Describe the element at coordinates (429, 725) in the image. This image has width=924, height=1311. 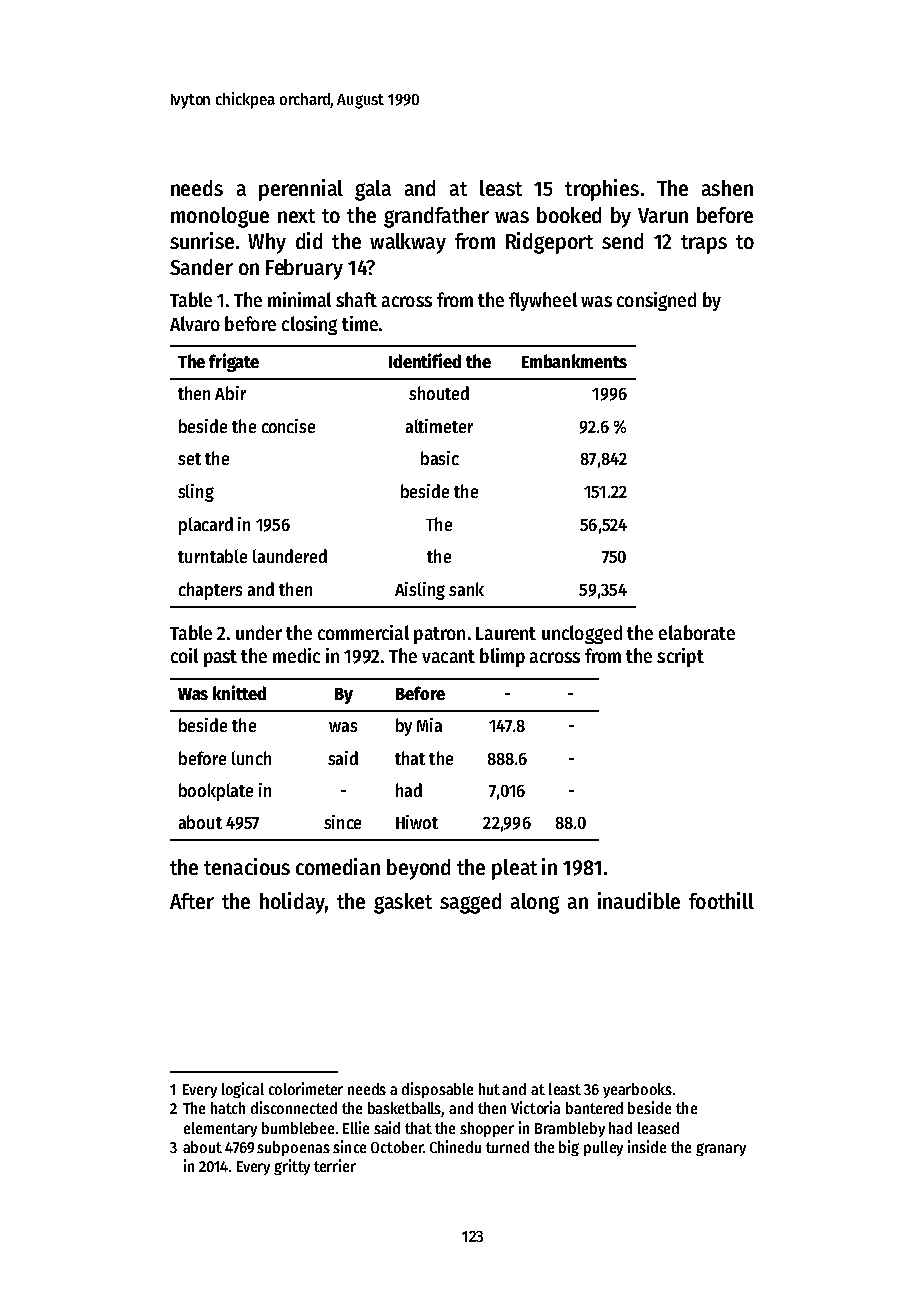
I see `Mia` at that location.
